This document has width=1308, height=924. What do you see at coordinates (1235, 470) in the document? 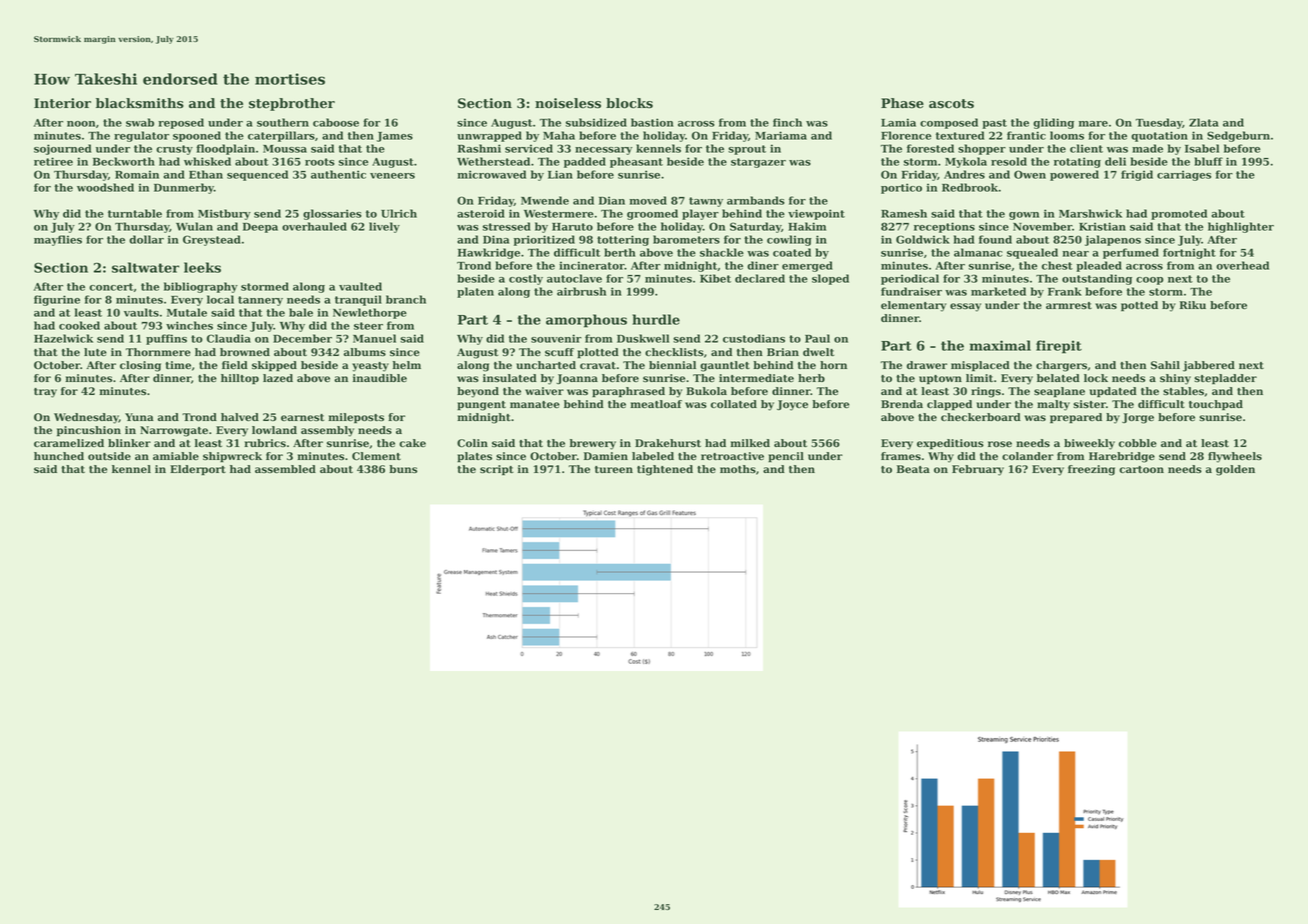
I see `golden` at bounding box center [1235, 470].
